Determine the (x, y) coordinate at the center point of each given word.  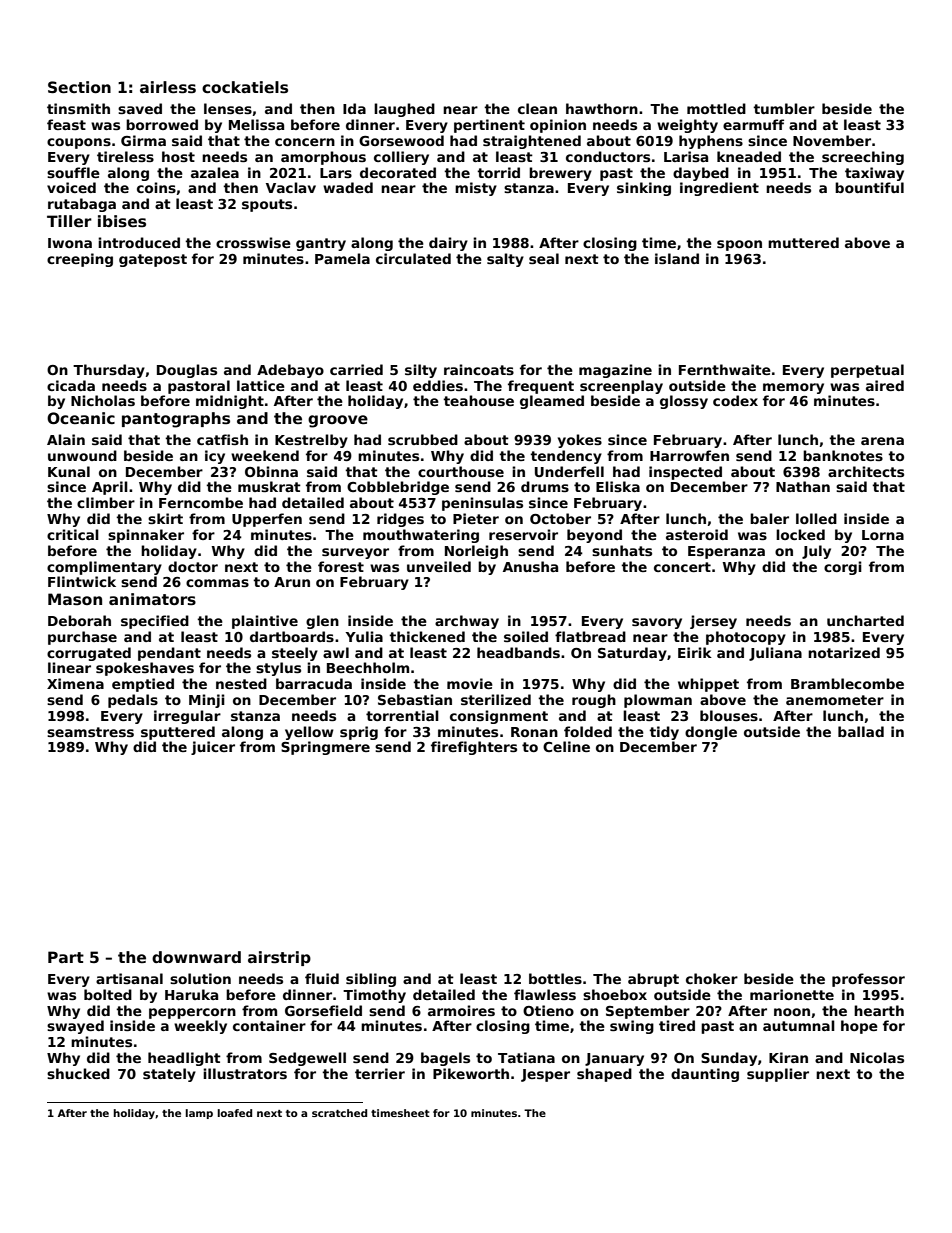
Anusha (530, 566)
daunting (705, 1075)
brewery (560, 174)
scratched (339, 1113)
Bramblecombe (847, 683)
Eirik (695, 652)
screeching (863, 158)
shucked (78, 1073)
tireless (125, 156)
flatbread (590, 636)
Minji (207, 701)
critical (73, 534)
